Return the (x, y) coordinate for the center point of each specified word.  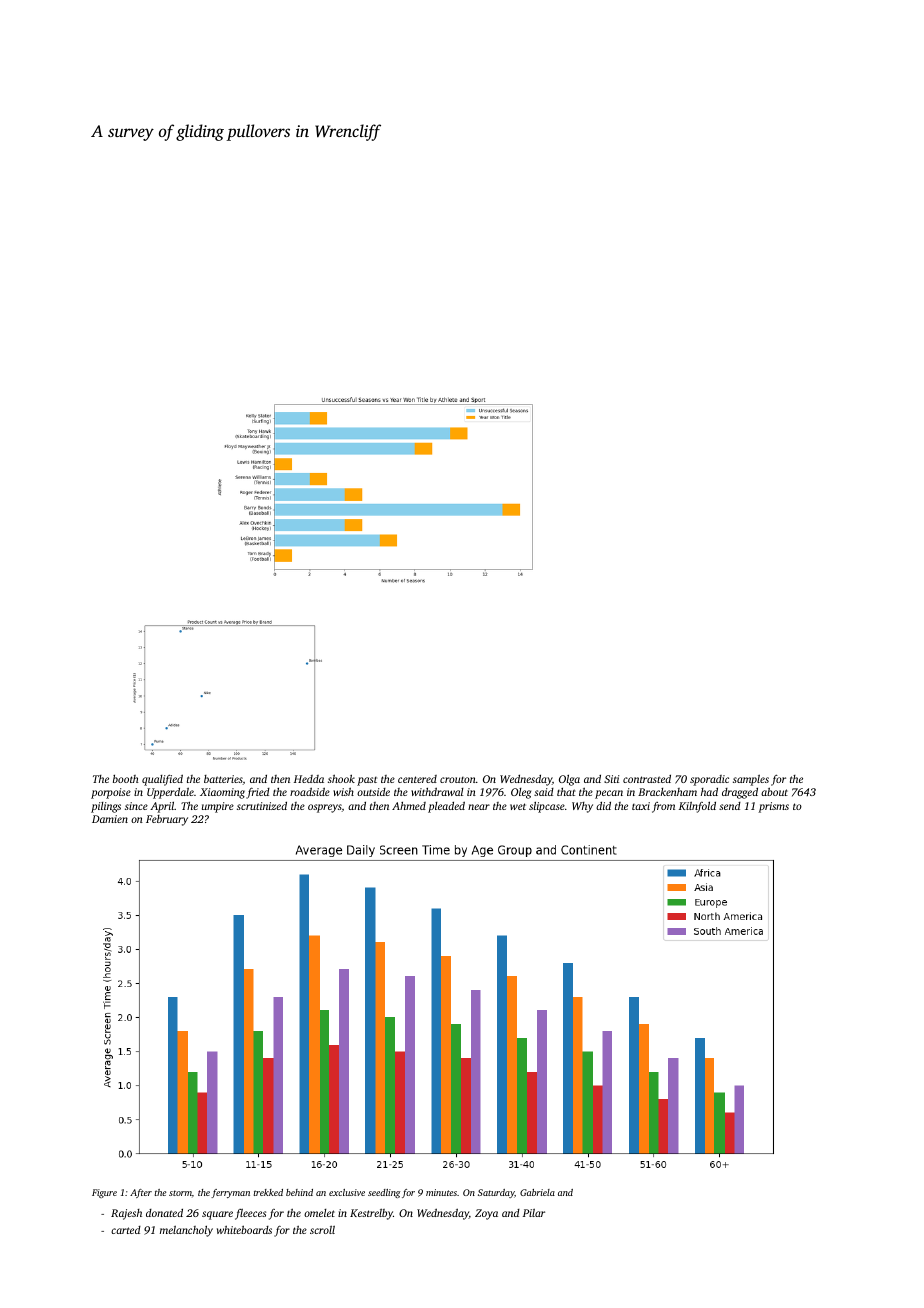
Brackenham (667, 792)
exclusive (347, 1192)
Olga (569, 780)
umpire (218, 807)
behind (299, 1192)
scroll (322, 1230)
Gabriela (537, 1192)
